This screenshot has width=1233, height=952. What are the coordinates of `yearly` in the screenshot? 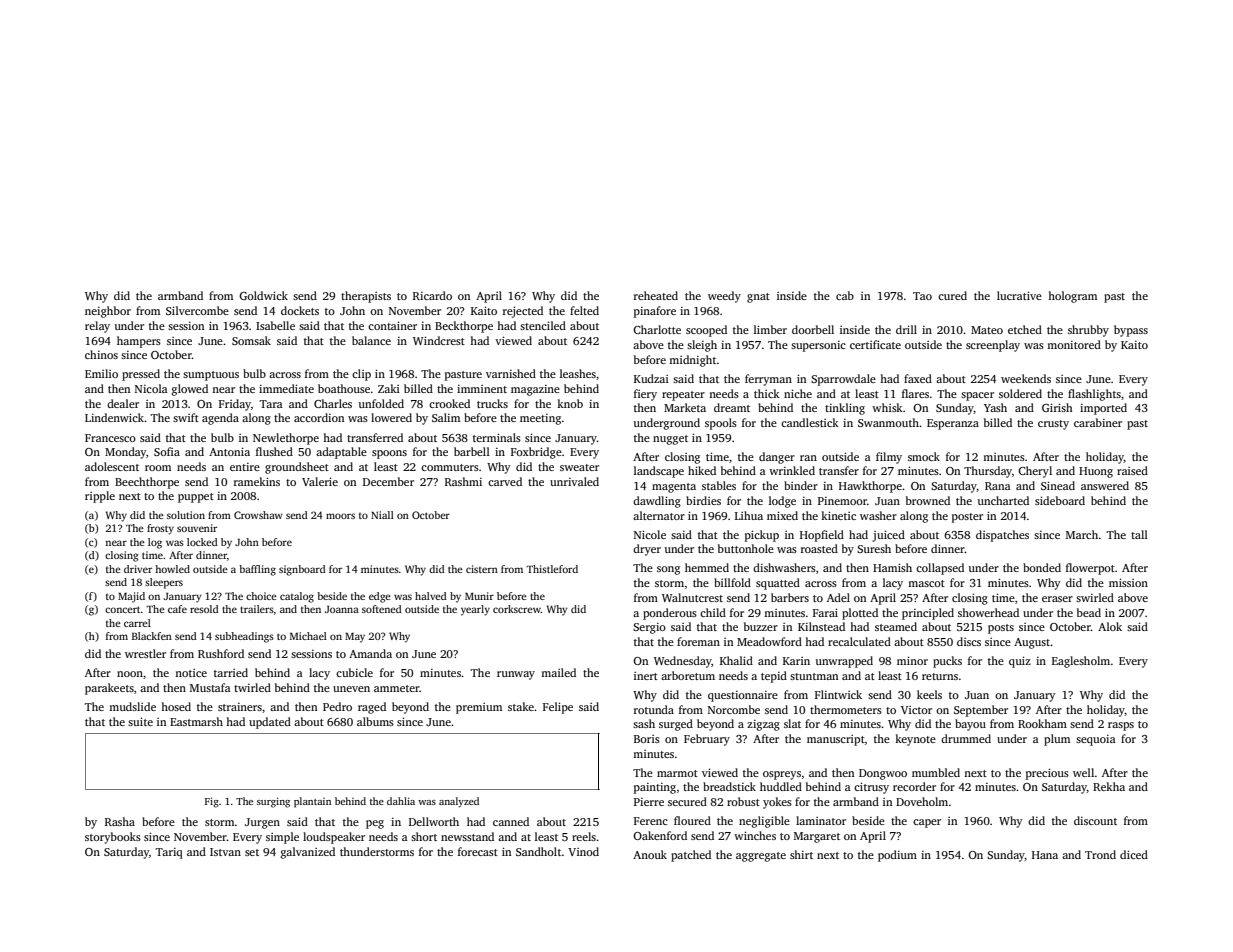 It's located at (475, 610).
